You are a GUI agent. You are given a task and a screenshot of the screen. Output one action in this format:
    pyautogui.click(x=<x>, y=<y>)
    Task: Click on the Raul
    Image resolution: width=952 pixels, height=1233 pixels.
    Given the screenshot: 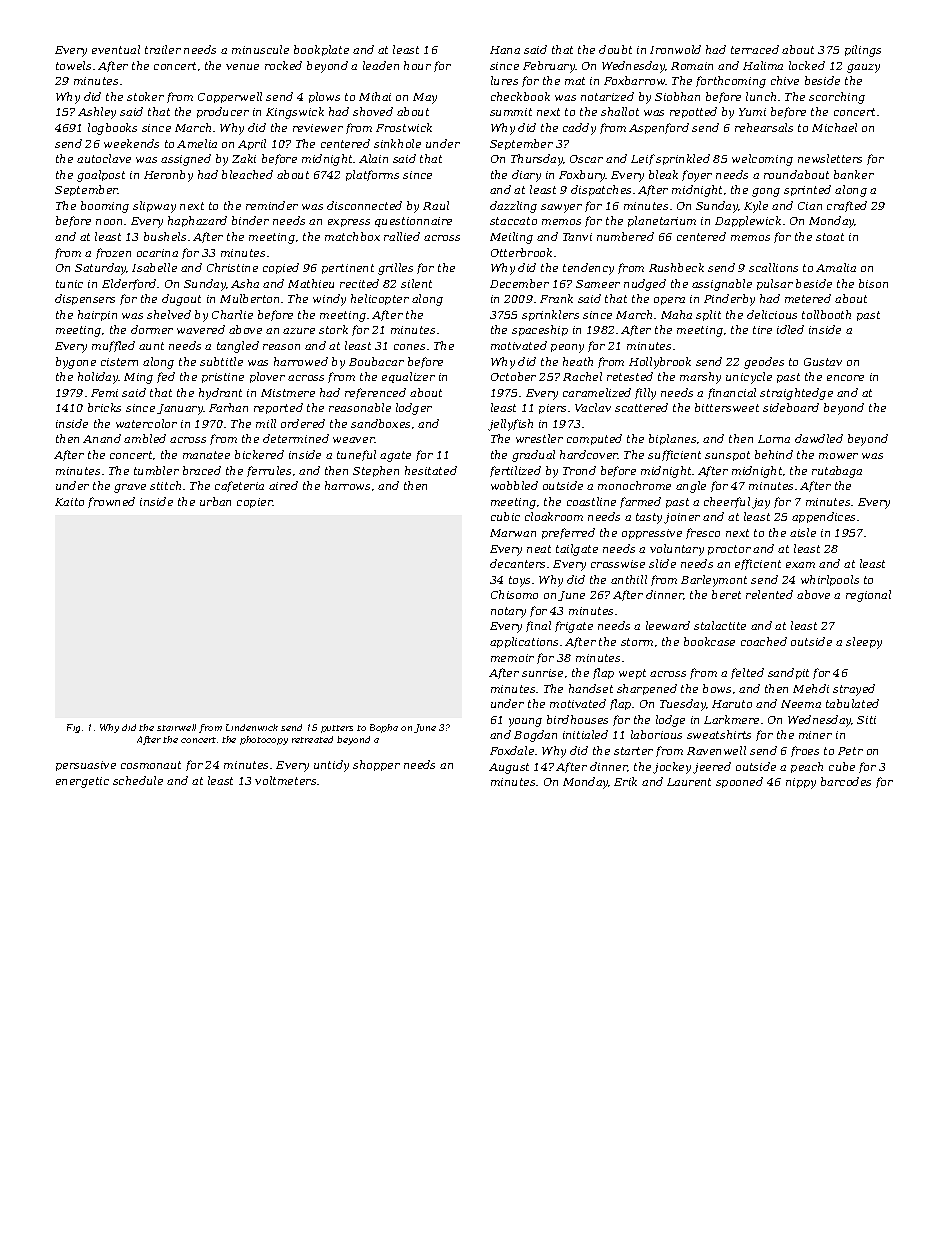 What is the action you would take?
    pyautogui.click(x=436, y=205)
